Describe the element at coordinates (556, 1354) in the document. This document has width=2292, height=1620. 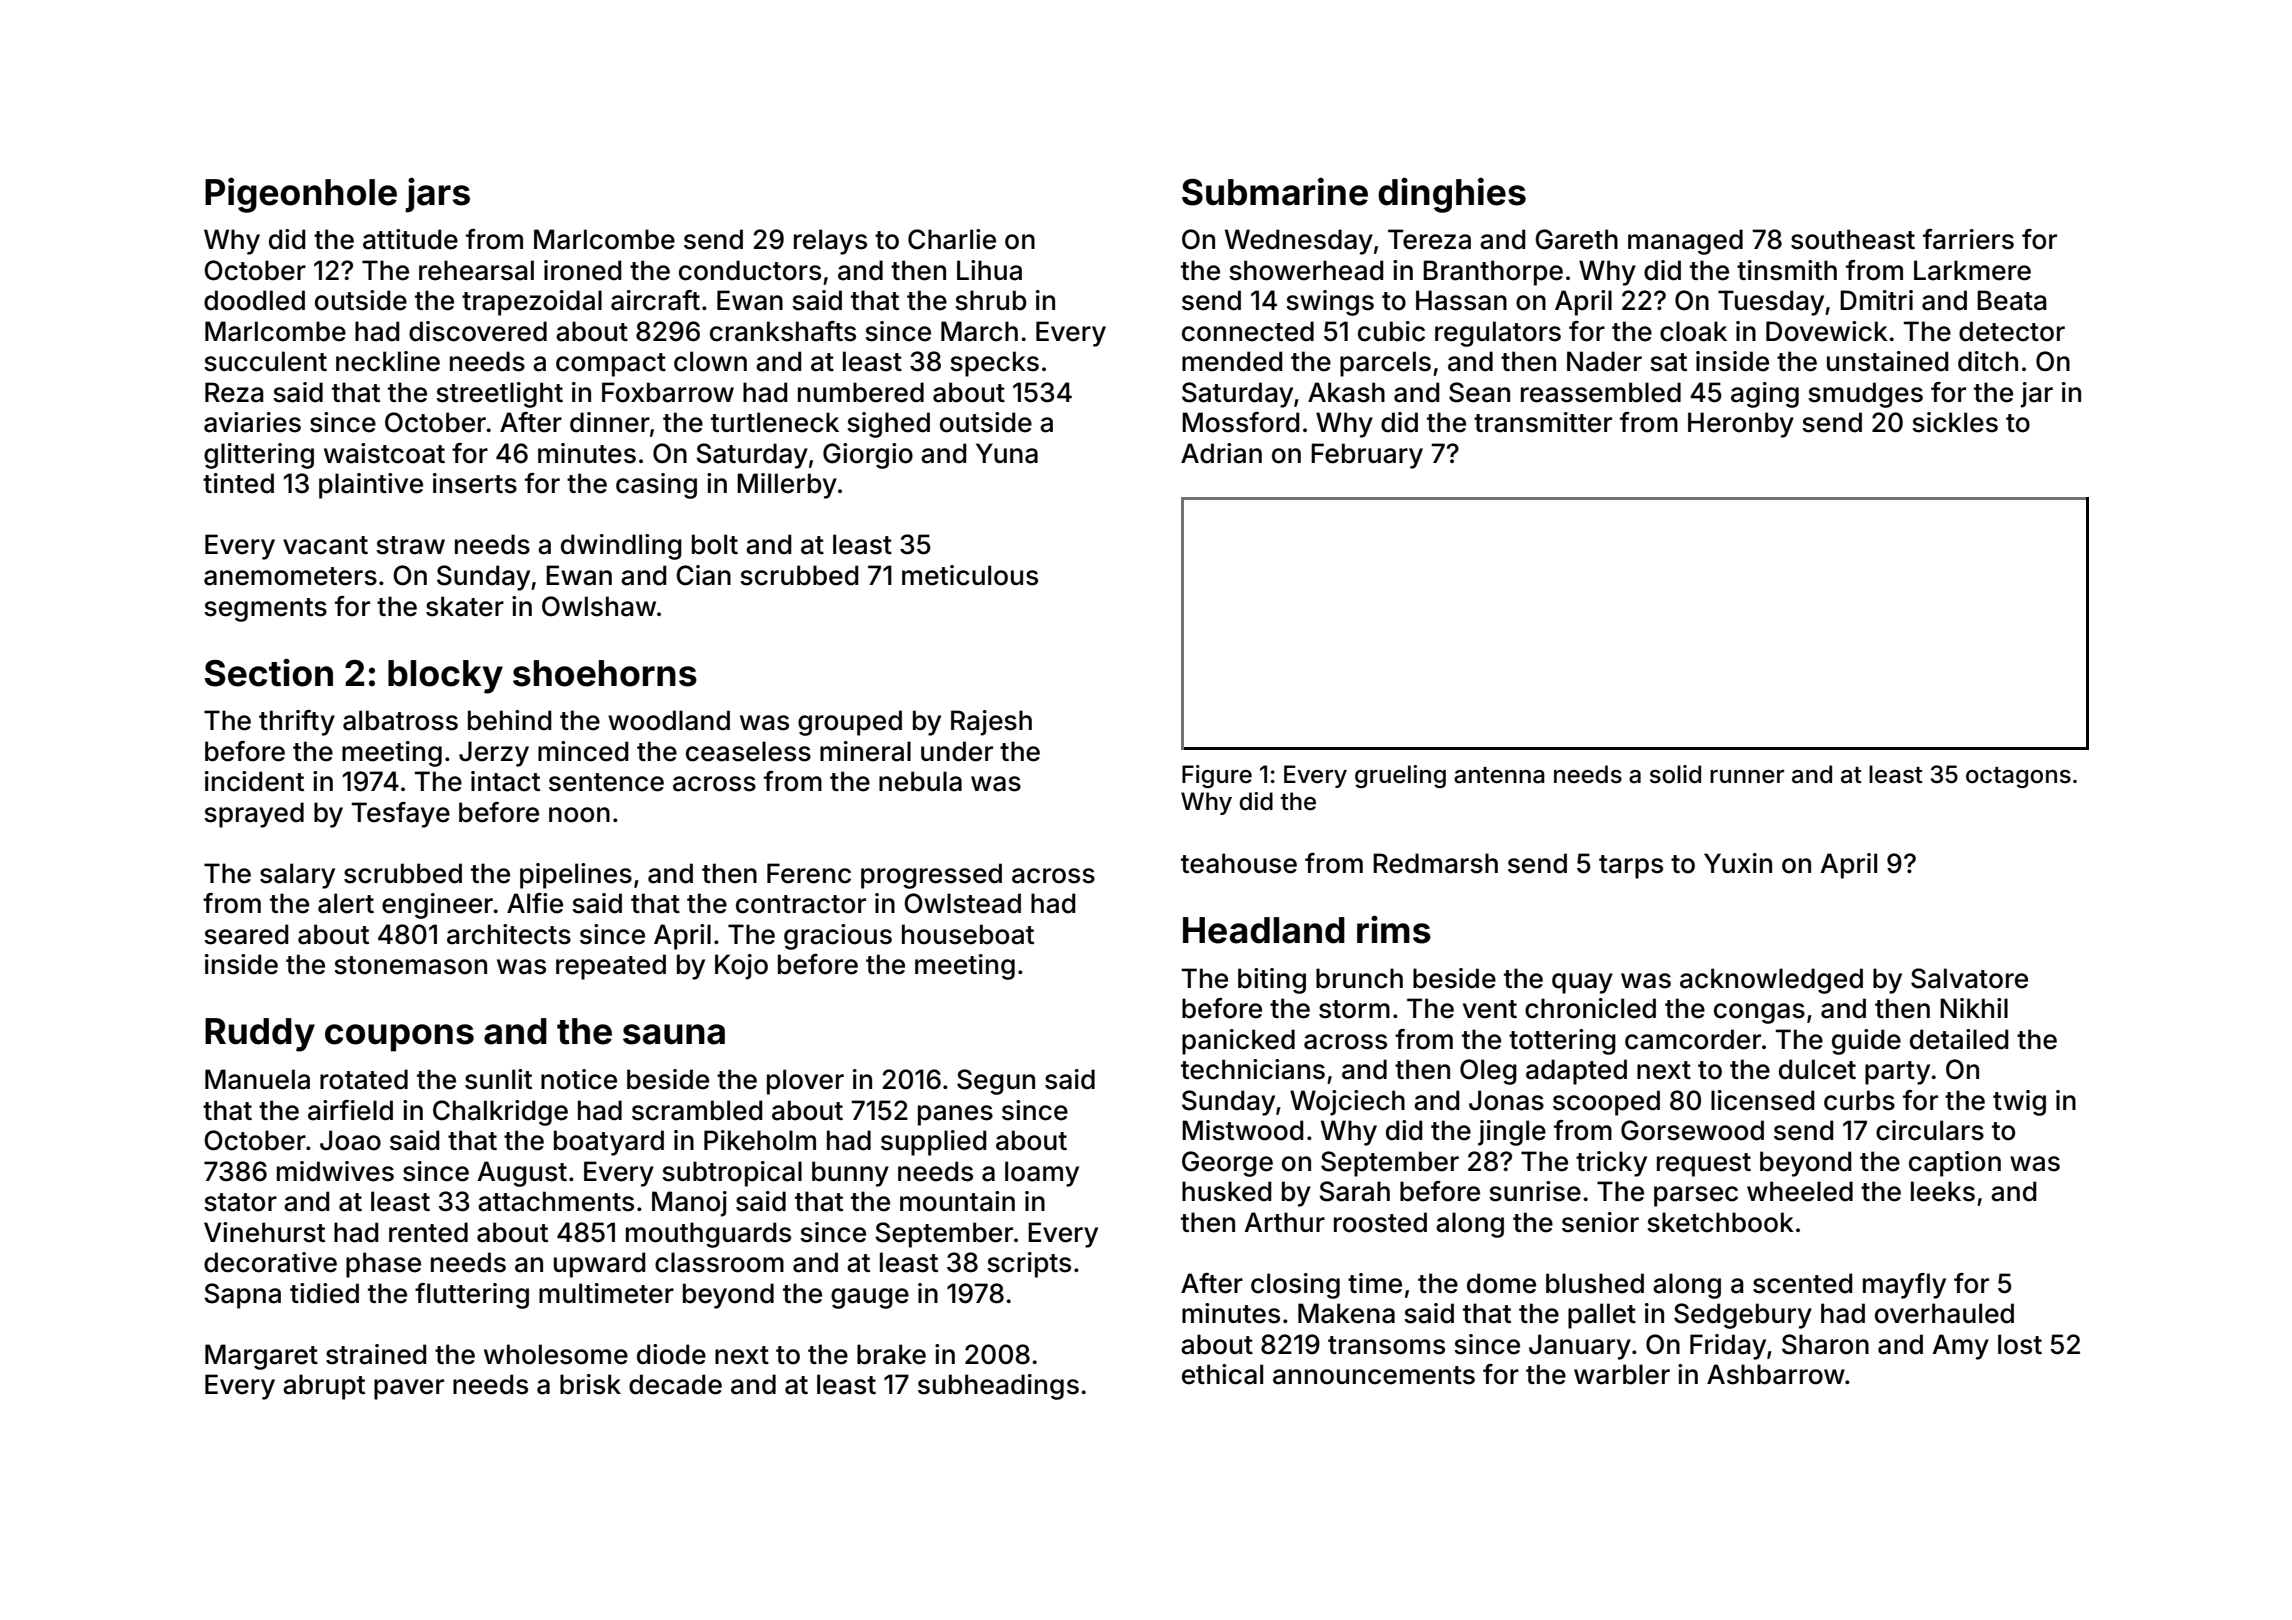
I see `wholesome` at that location.
